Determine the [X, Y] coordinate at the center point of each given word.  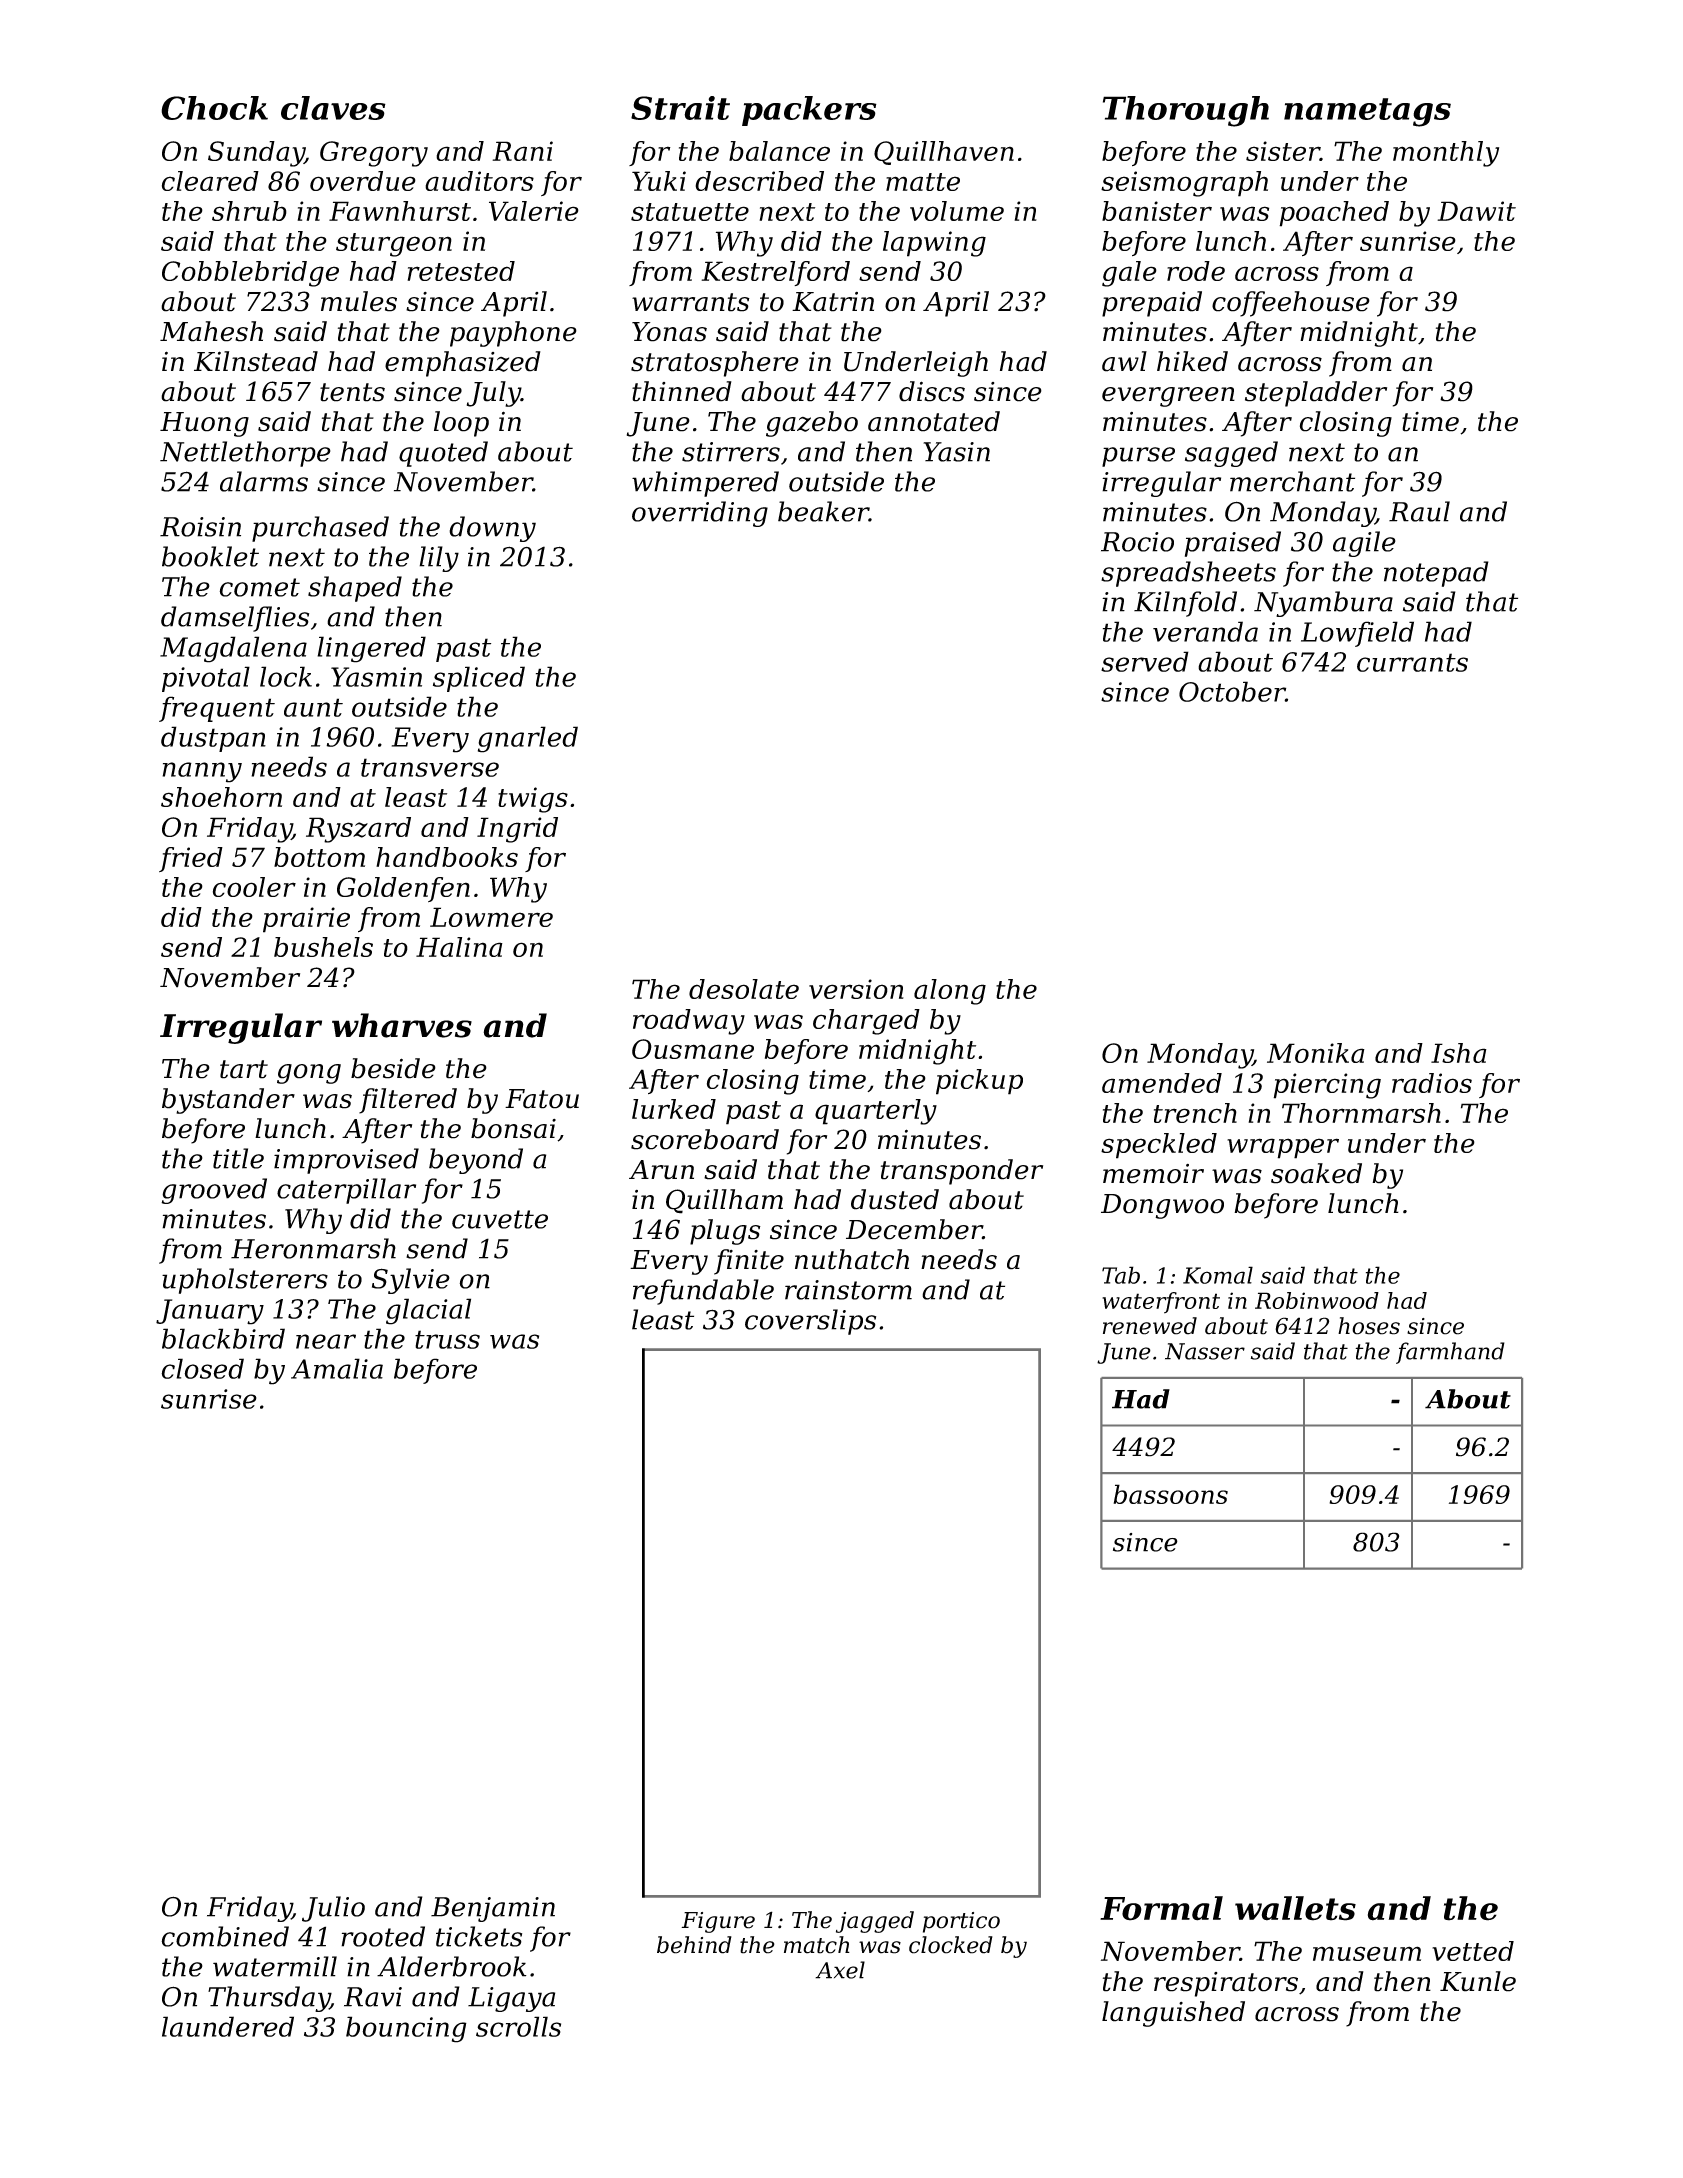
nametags [1367, 112]
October [1232, 691]
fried [191, 859]
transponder [962, 1172]
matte [923, 182]
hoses [1369, 1326]
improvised [346, 1161]
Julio [333, 1909]
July [494, 394]
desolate [744, 989]
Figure [718, 1922]
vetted [1473, 1951]
